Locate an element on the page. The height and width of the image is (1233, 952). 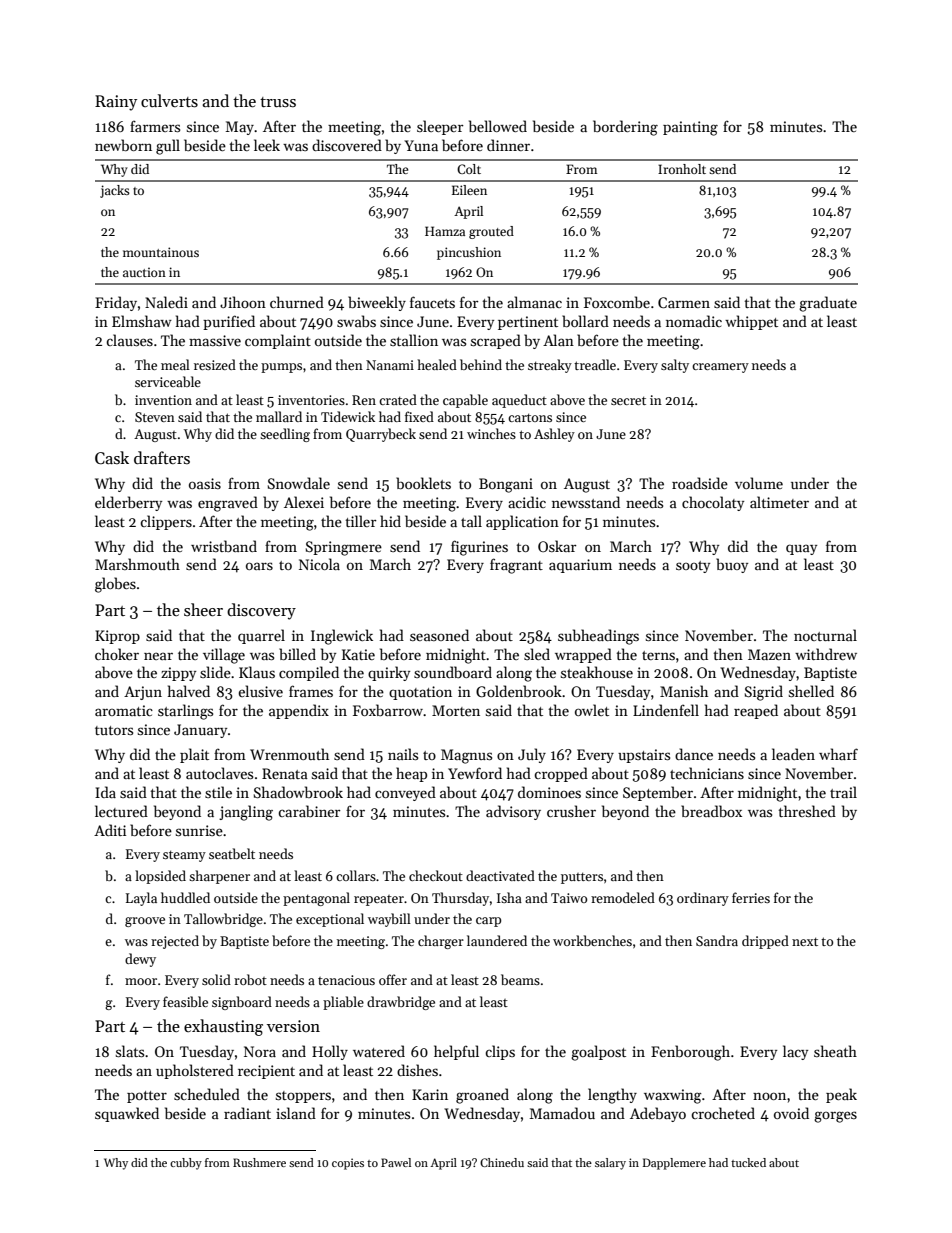
resized is located at coordinates (215, 364).
